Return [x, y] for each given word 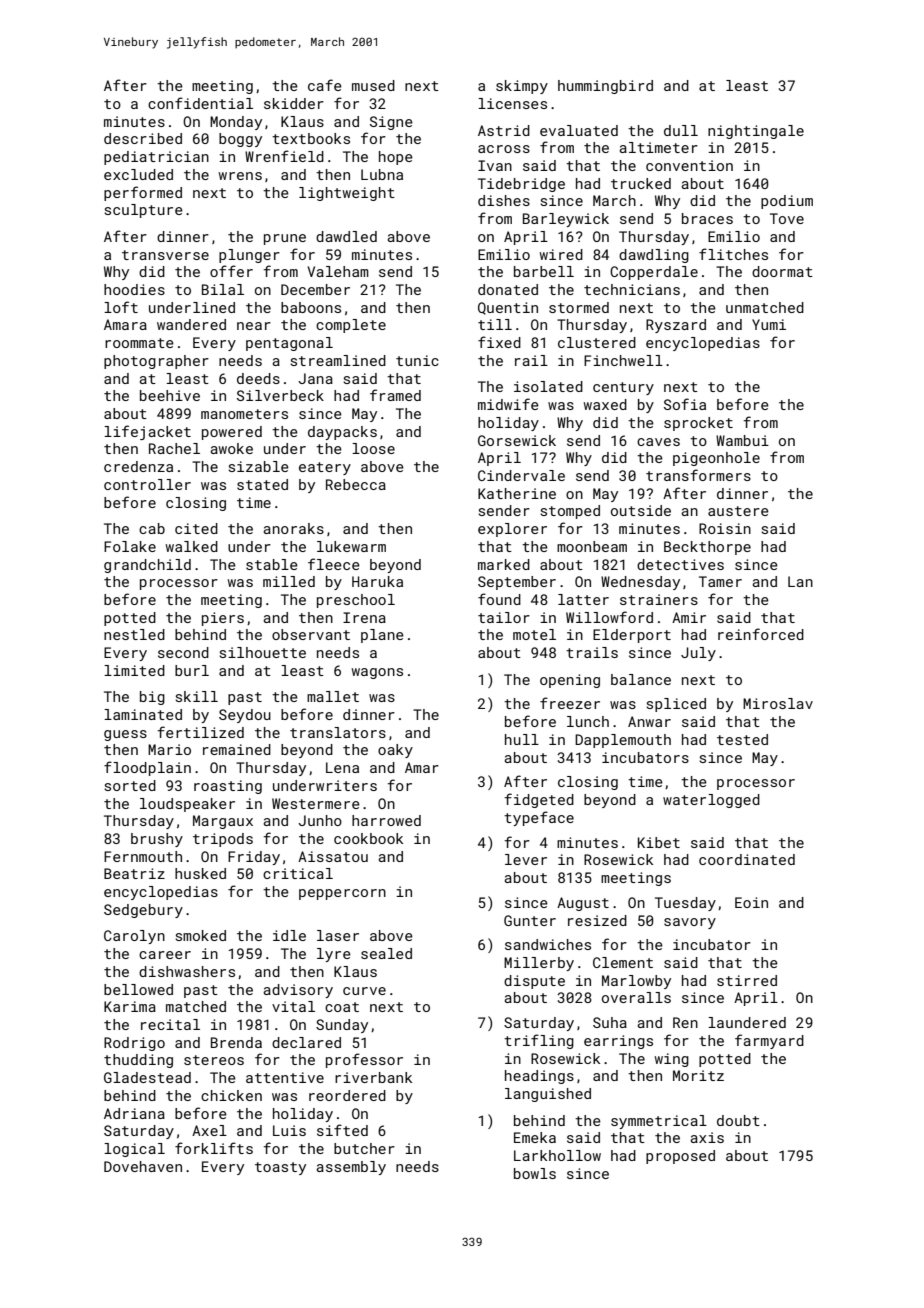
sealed [386, 953]
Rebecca [356, 484]
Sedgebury [143, 911]
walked [192, 546]
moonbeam [592, 546]
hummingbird [605, 87]
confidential [200, 103]
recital [170, 1024]
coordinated [747, 859]
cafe [325, 85]
